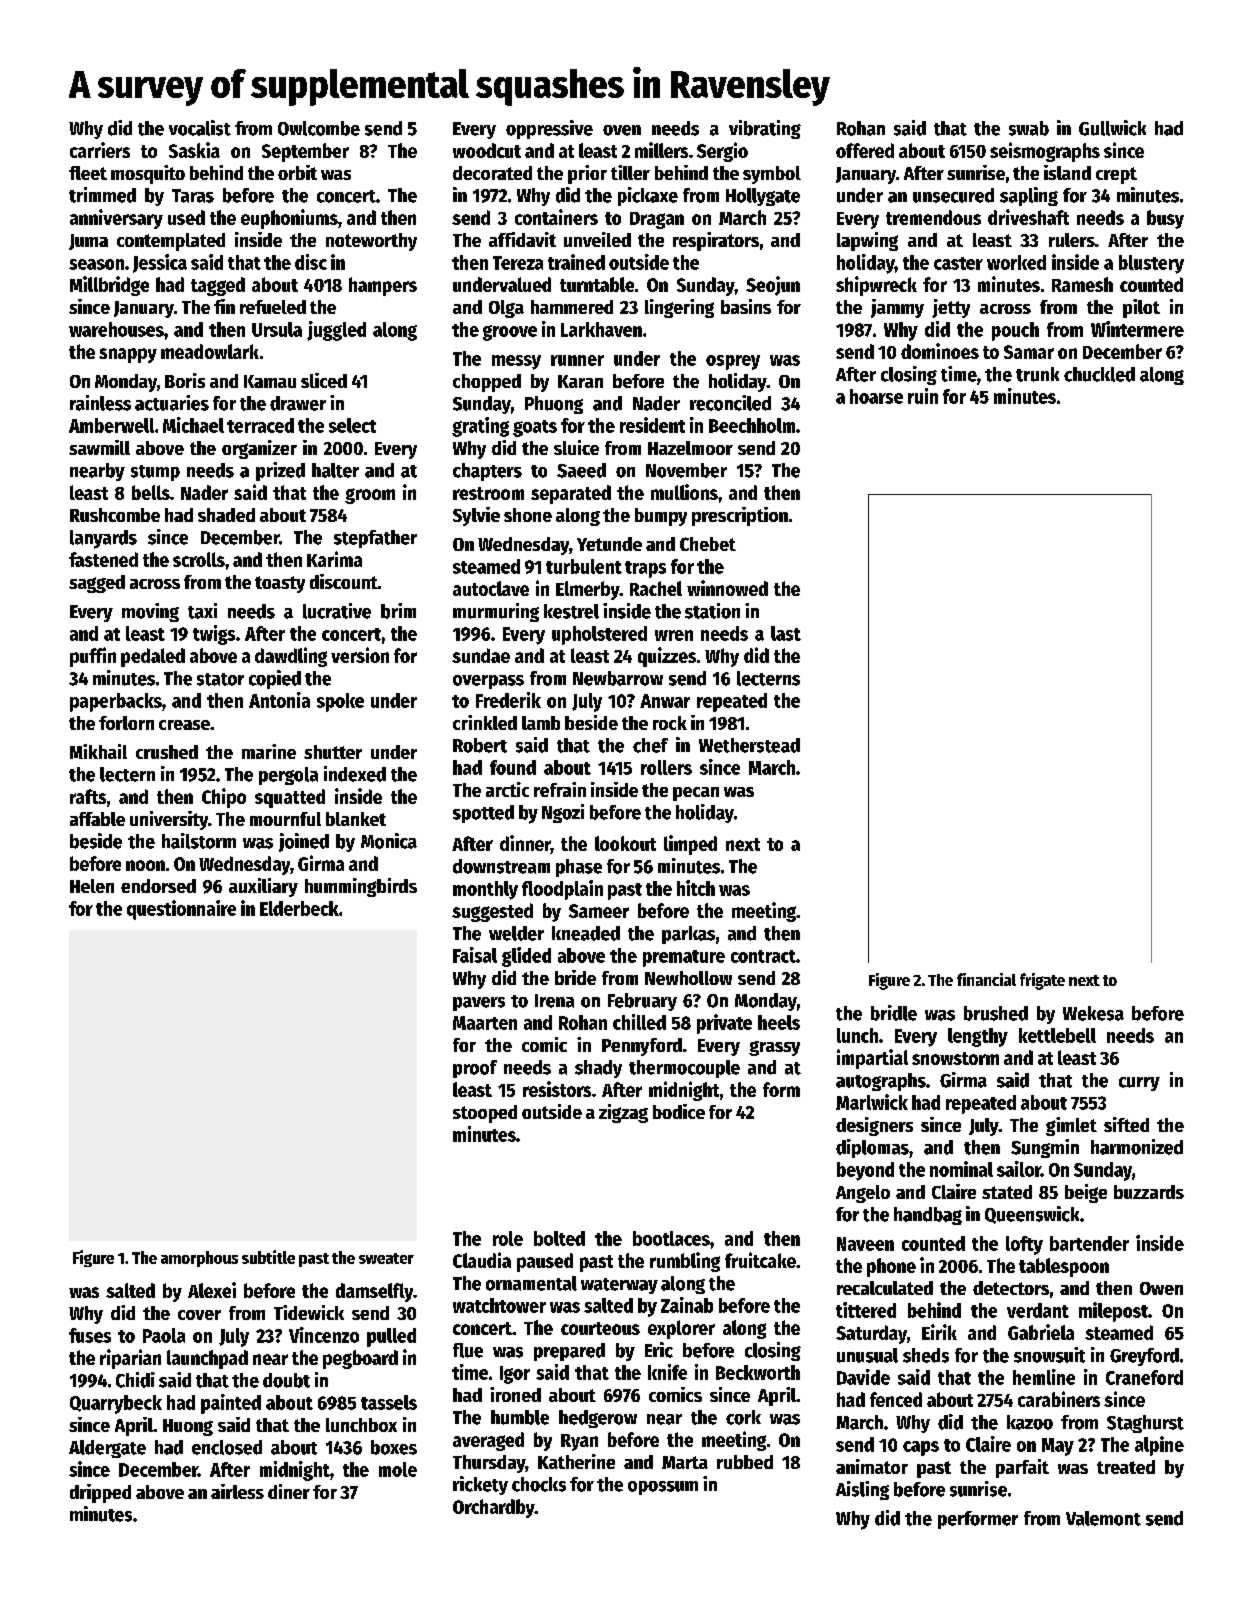  What do you see at coordinates (1139, 1084) in the document?
I see `curry` at bounding box center [1139, 1084].
